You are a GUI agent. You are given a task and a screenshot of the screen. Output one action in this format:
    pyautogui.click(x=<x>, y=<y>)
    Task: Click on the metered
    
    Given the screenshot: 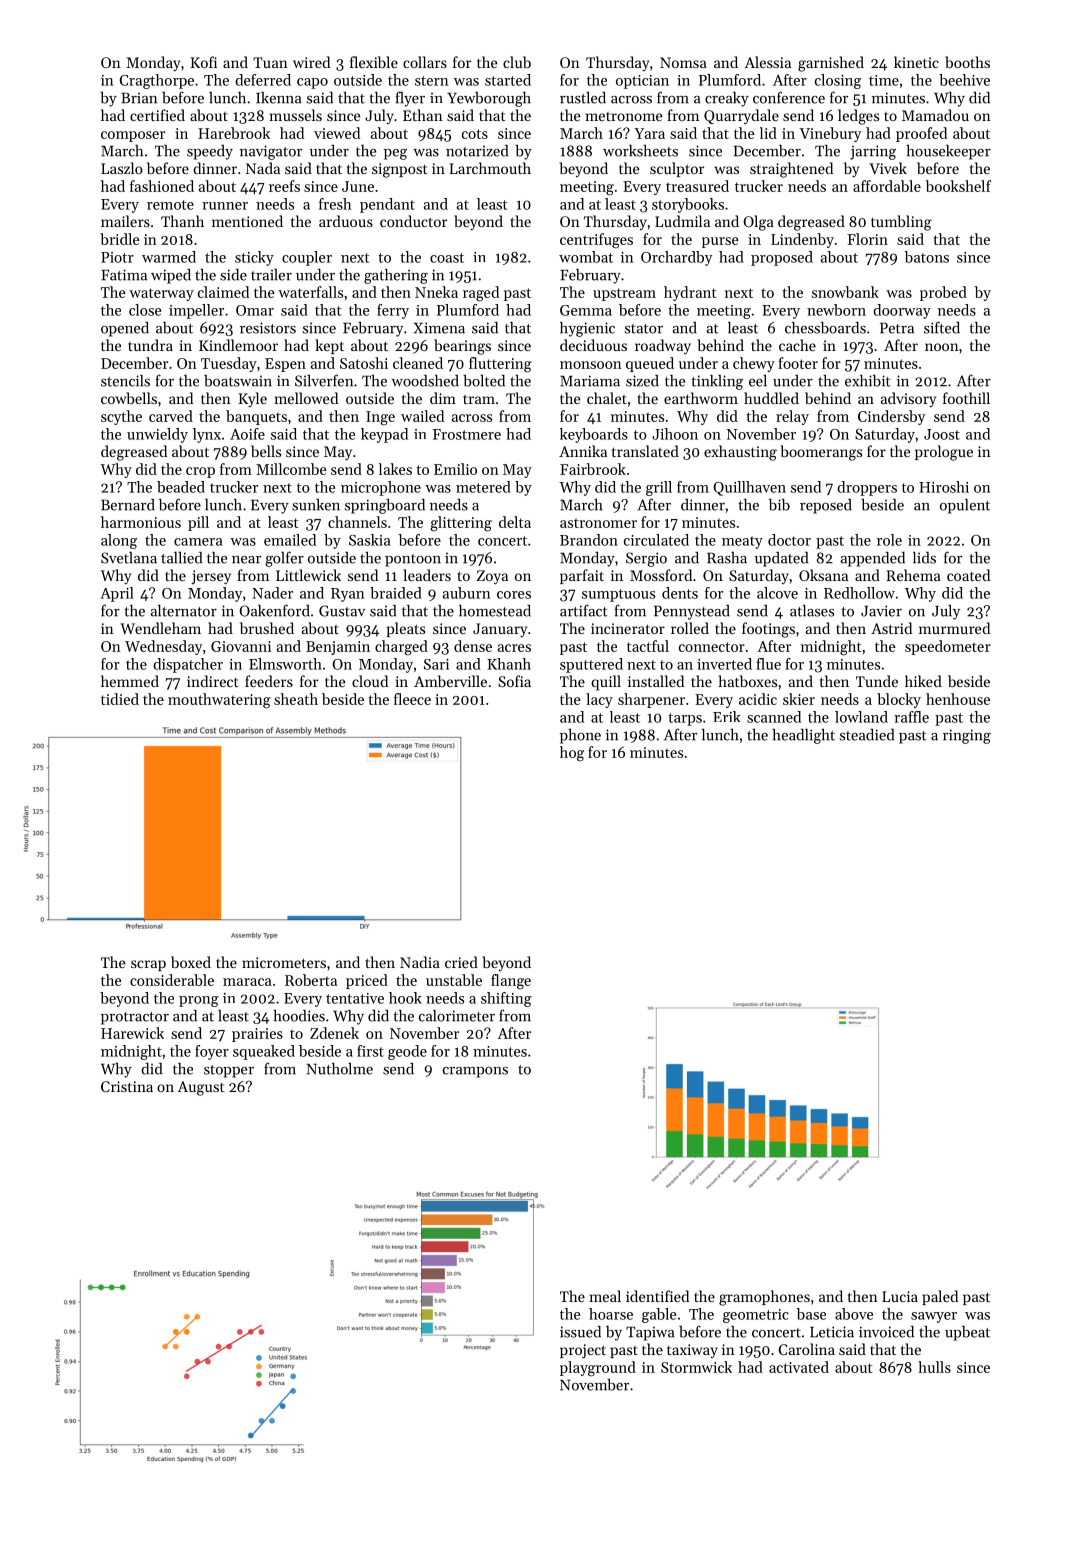 What is the action you would take?
    pyautogui.click(x=483, y=487)
